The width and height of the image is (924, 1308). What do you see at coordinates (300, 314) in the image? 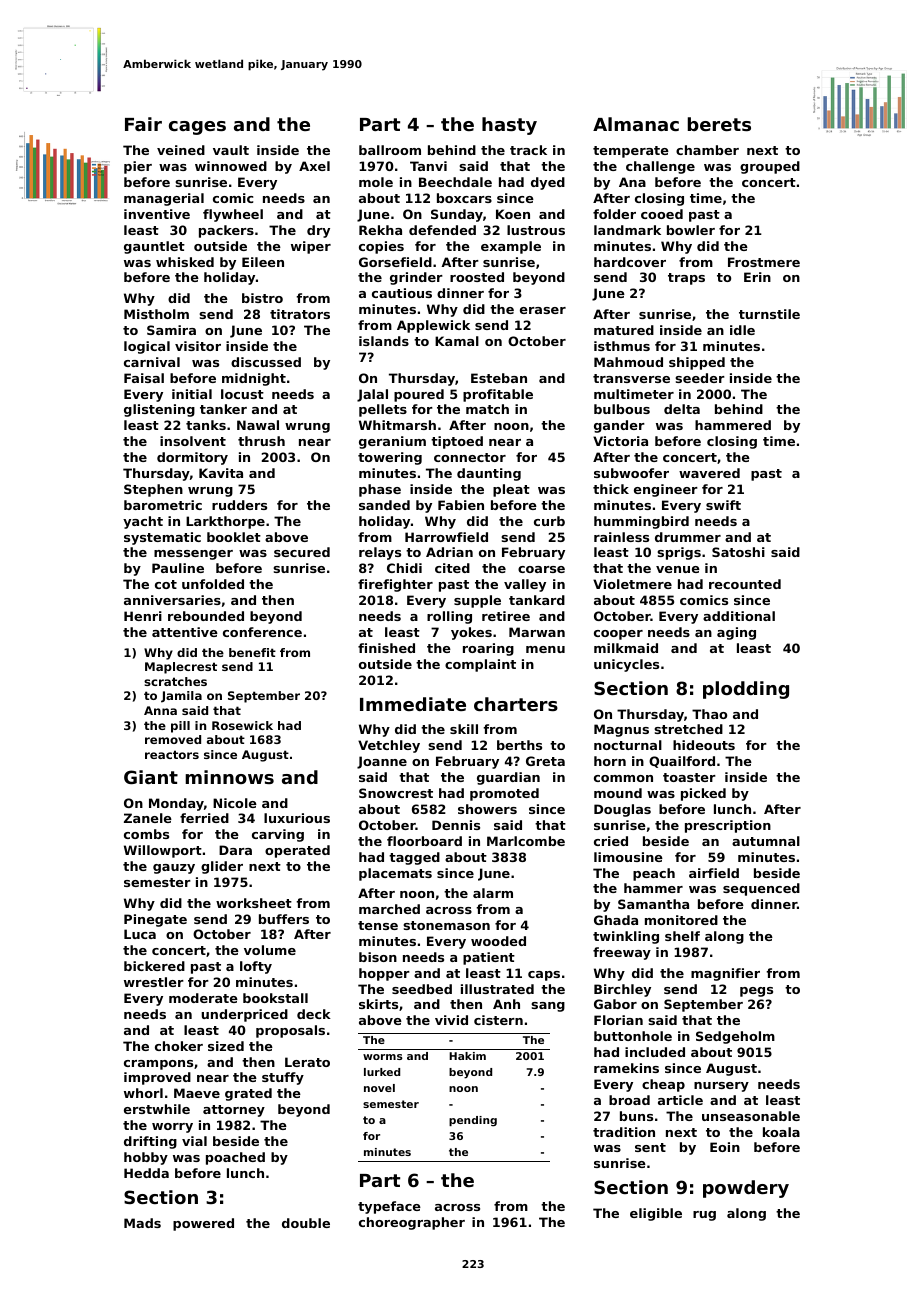
I see `titrators` at bounding box center [300, 314].
